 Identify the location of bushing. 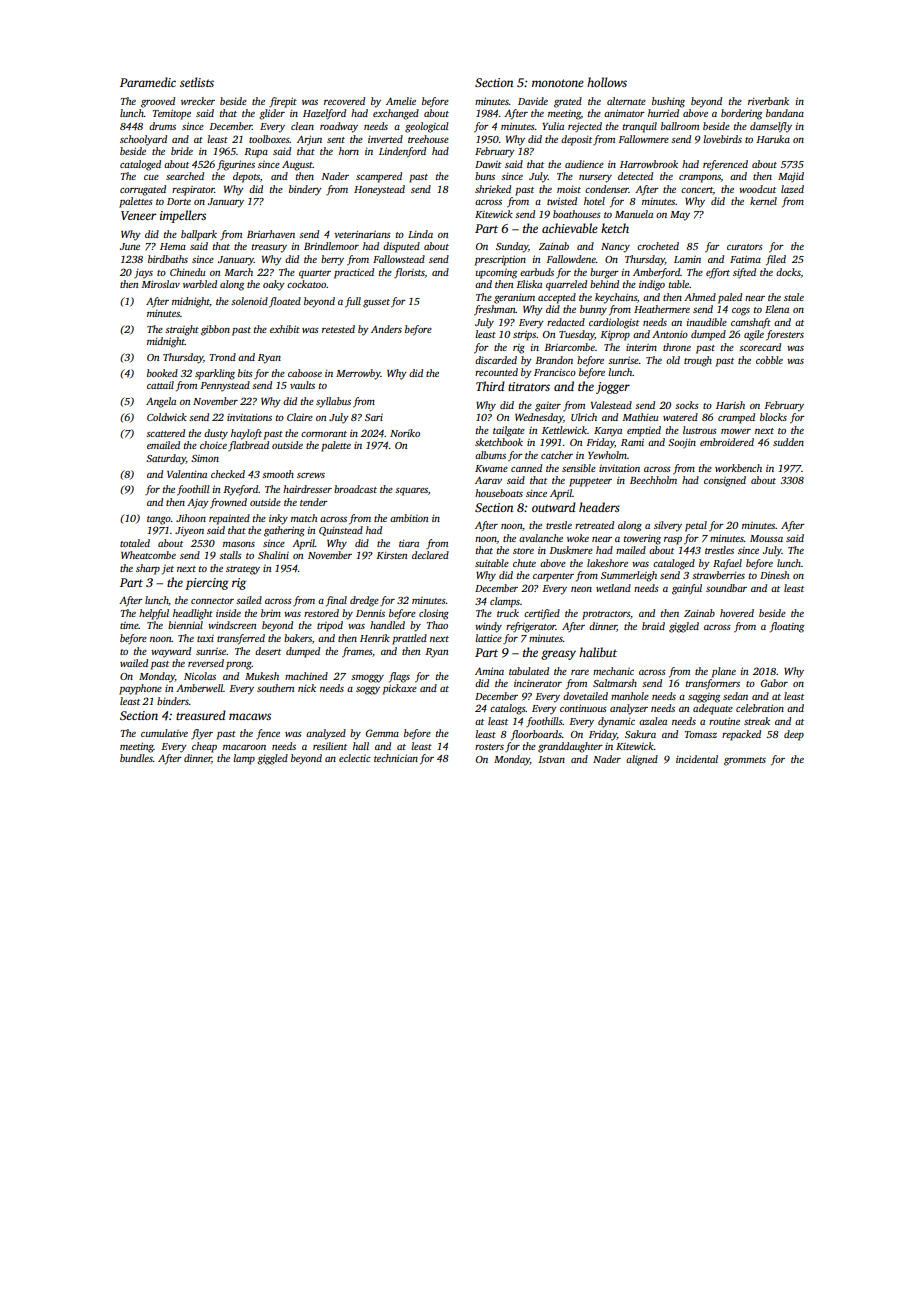
(668, 102).
